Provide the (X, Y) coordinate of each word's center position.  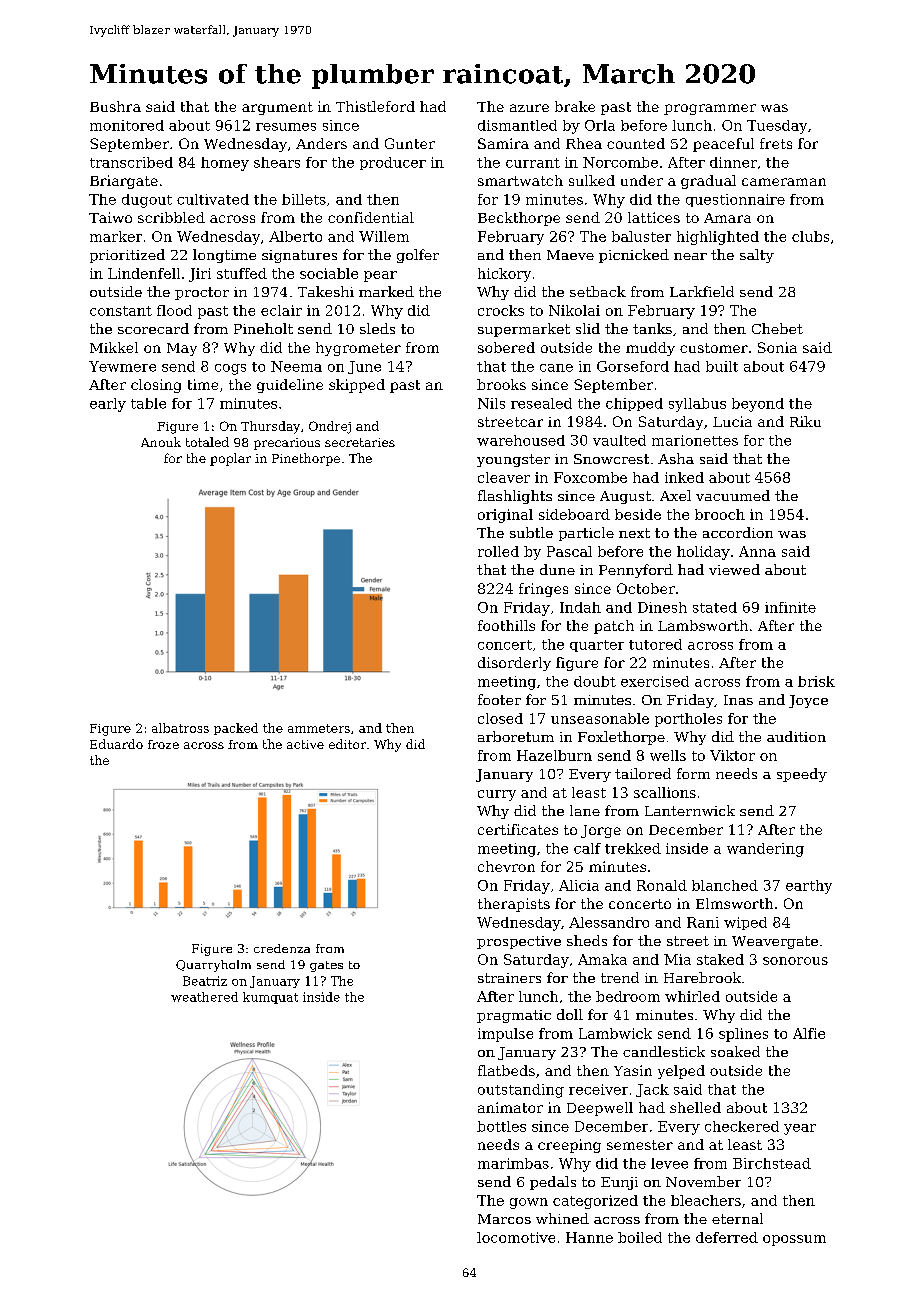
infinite (790, 607)
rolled (498, 551)
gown (529, 1203)
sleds (377, 328)
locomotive (516, 1237)
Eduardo (116, 744)
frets (776, 143)
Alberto (295, 236)
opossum (794, 1240)
